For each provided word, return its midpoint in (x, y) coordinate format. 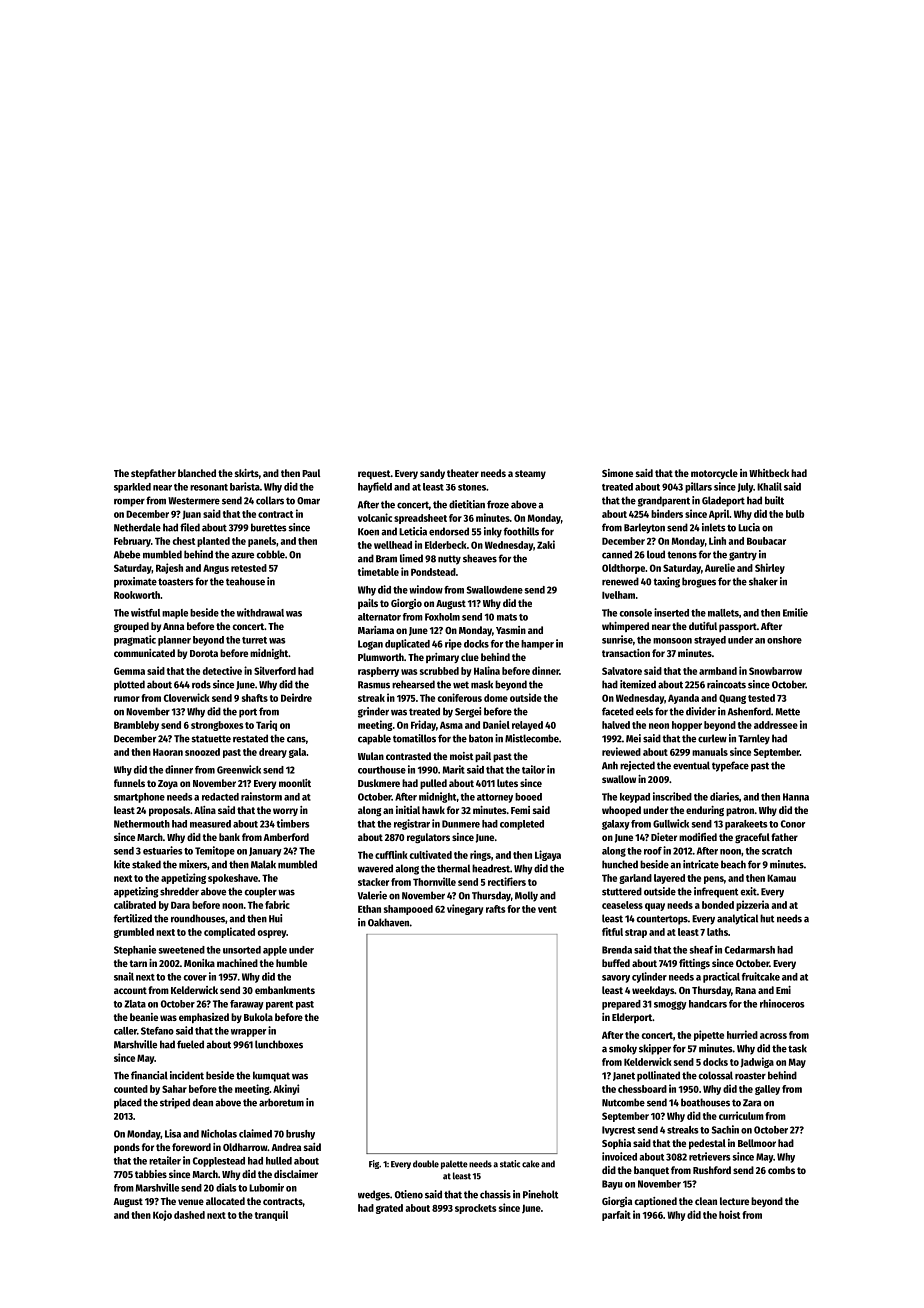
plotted (129, 685)
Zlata (135, 1004)
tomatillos (414, 738)
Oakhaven (389, 922)
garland (635, 879)
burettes (269, 527)
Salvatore (622, 671)
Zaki (546, 544)
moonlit (295, 783)
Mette (788, 712)
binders (667, 513)
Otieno (409, 1194)
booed (528, 797)
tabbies (151, 1174)
